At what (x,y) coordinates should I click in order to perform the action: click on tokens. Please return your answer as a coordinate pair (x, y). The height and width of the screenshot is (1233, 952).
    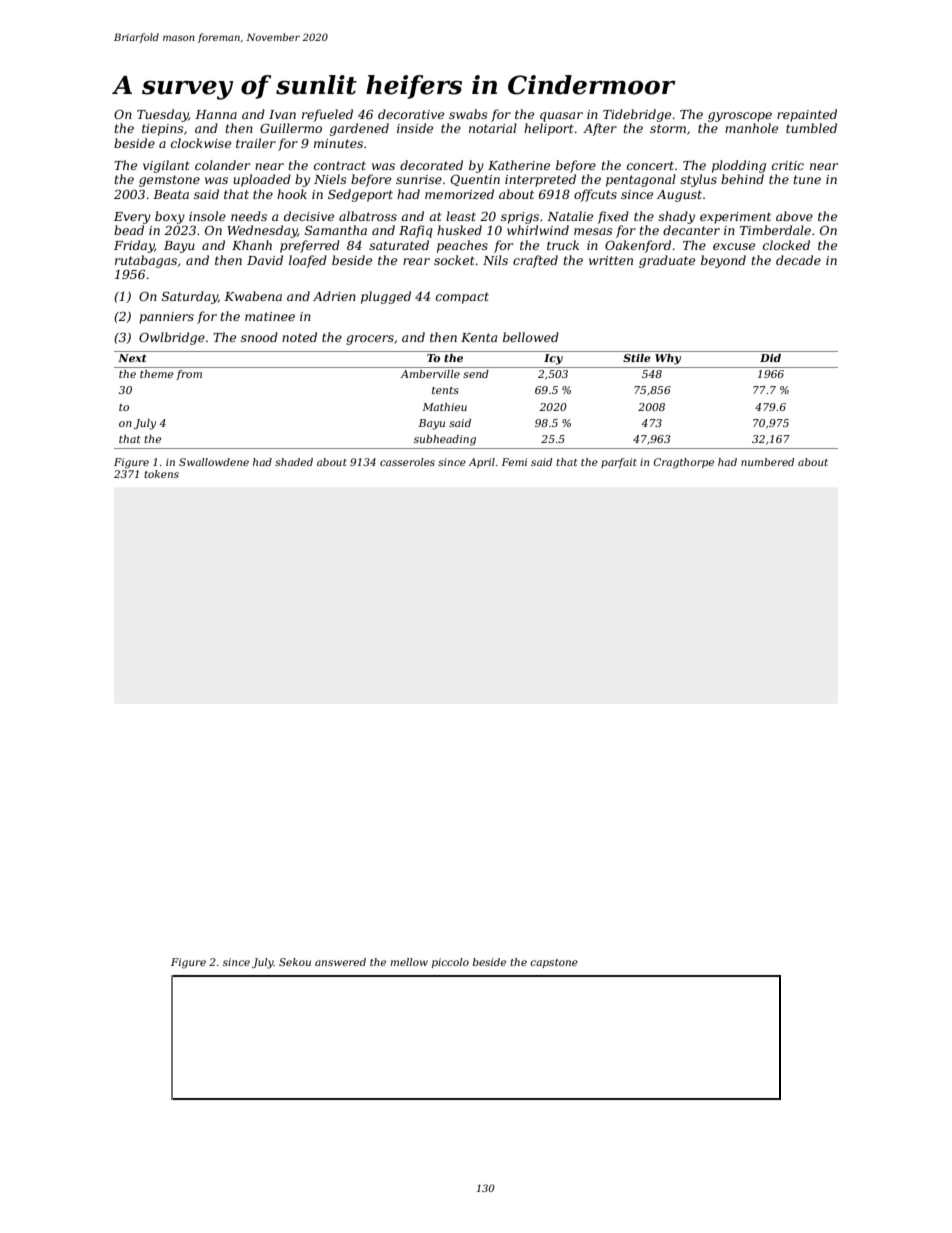
    Looking at the image, I should click on (161, 474).
